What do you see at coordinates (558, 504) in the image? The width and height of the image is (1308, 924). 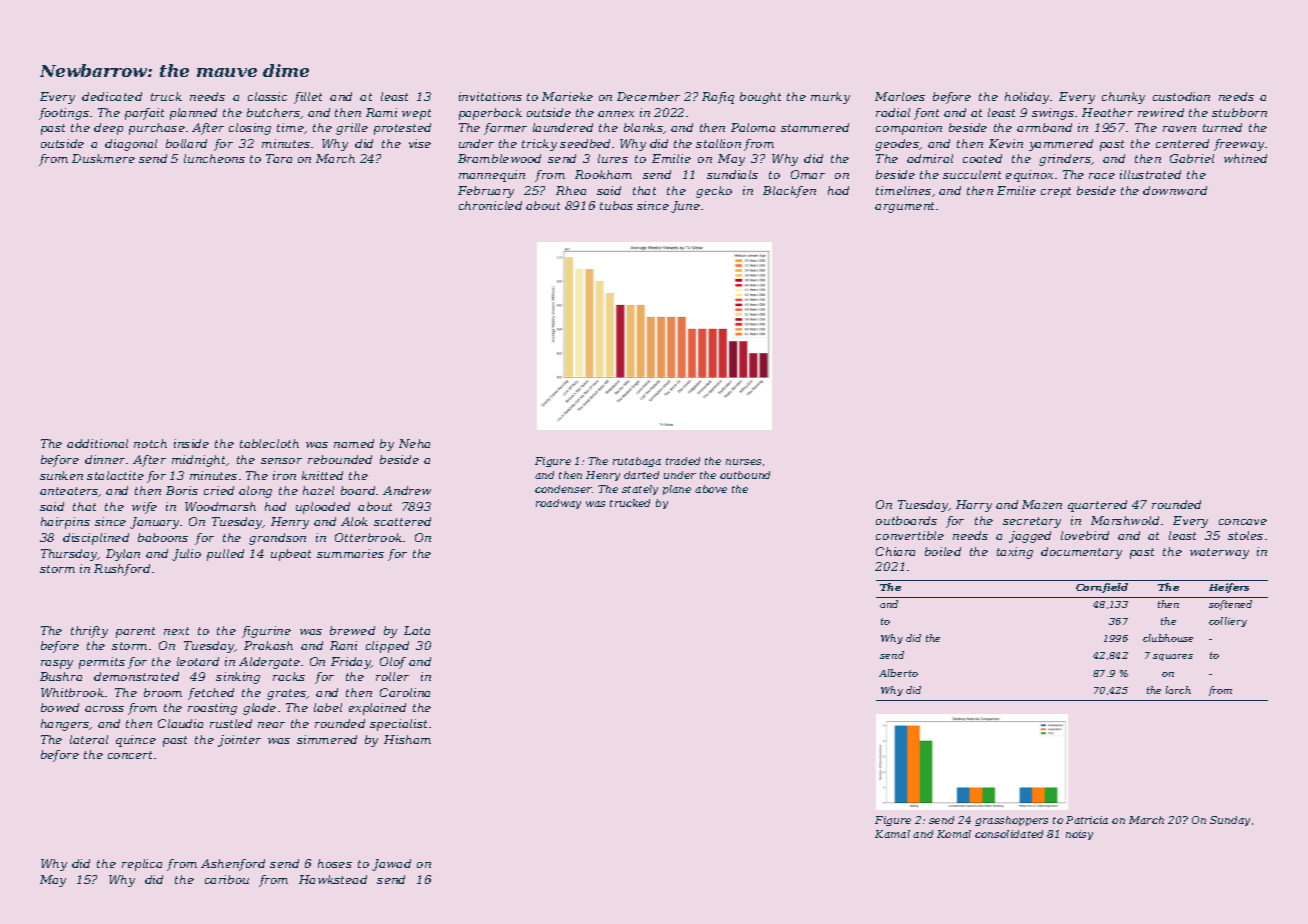 I see `roadway` at bounding box center [558, 504].
